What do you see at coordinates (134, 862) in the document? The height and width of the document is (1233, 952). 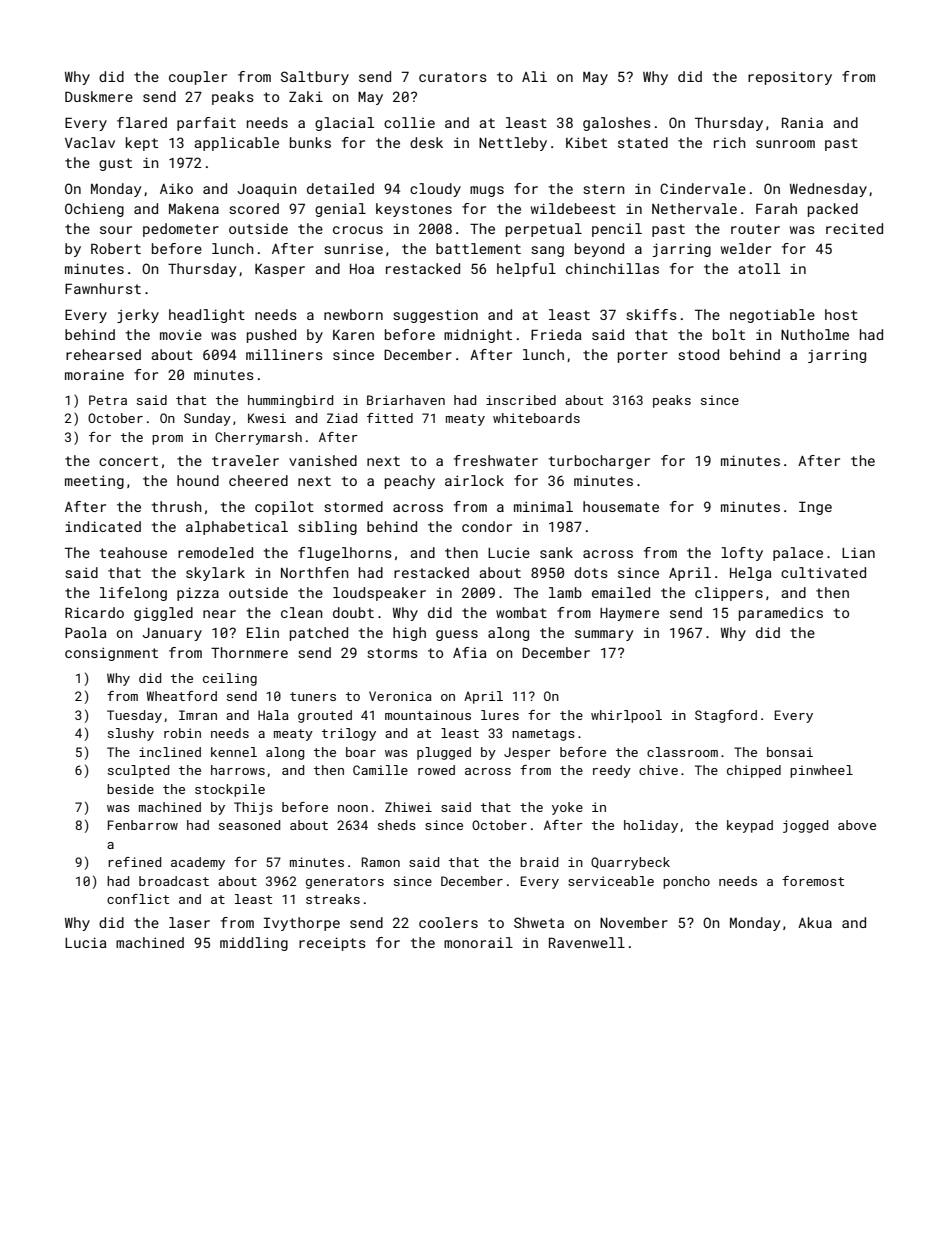 I see `refined` at bounding box center [134, 862].
